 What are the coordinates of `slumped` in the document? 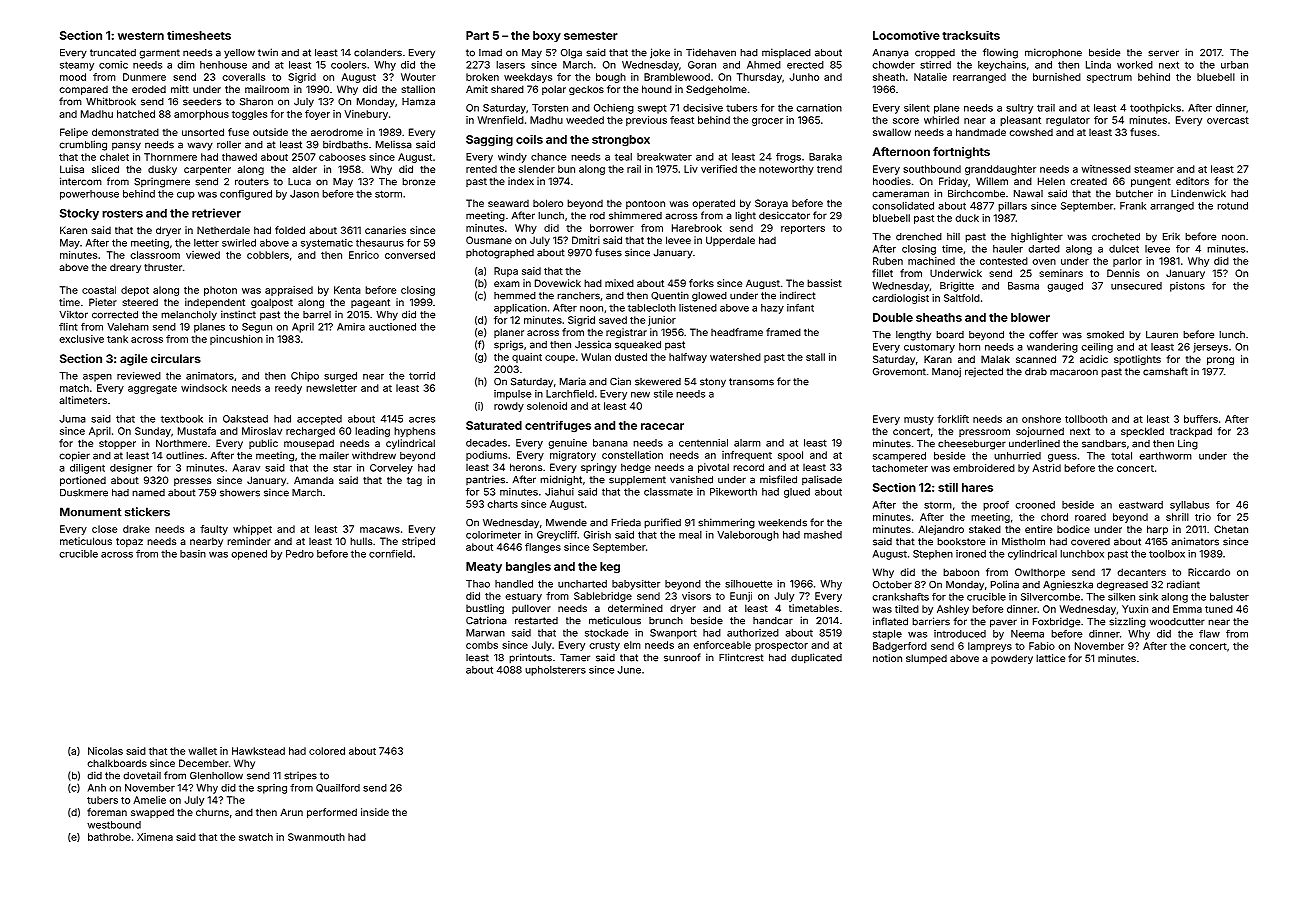 It's located at (926, 659).
